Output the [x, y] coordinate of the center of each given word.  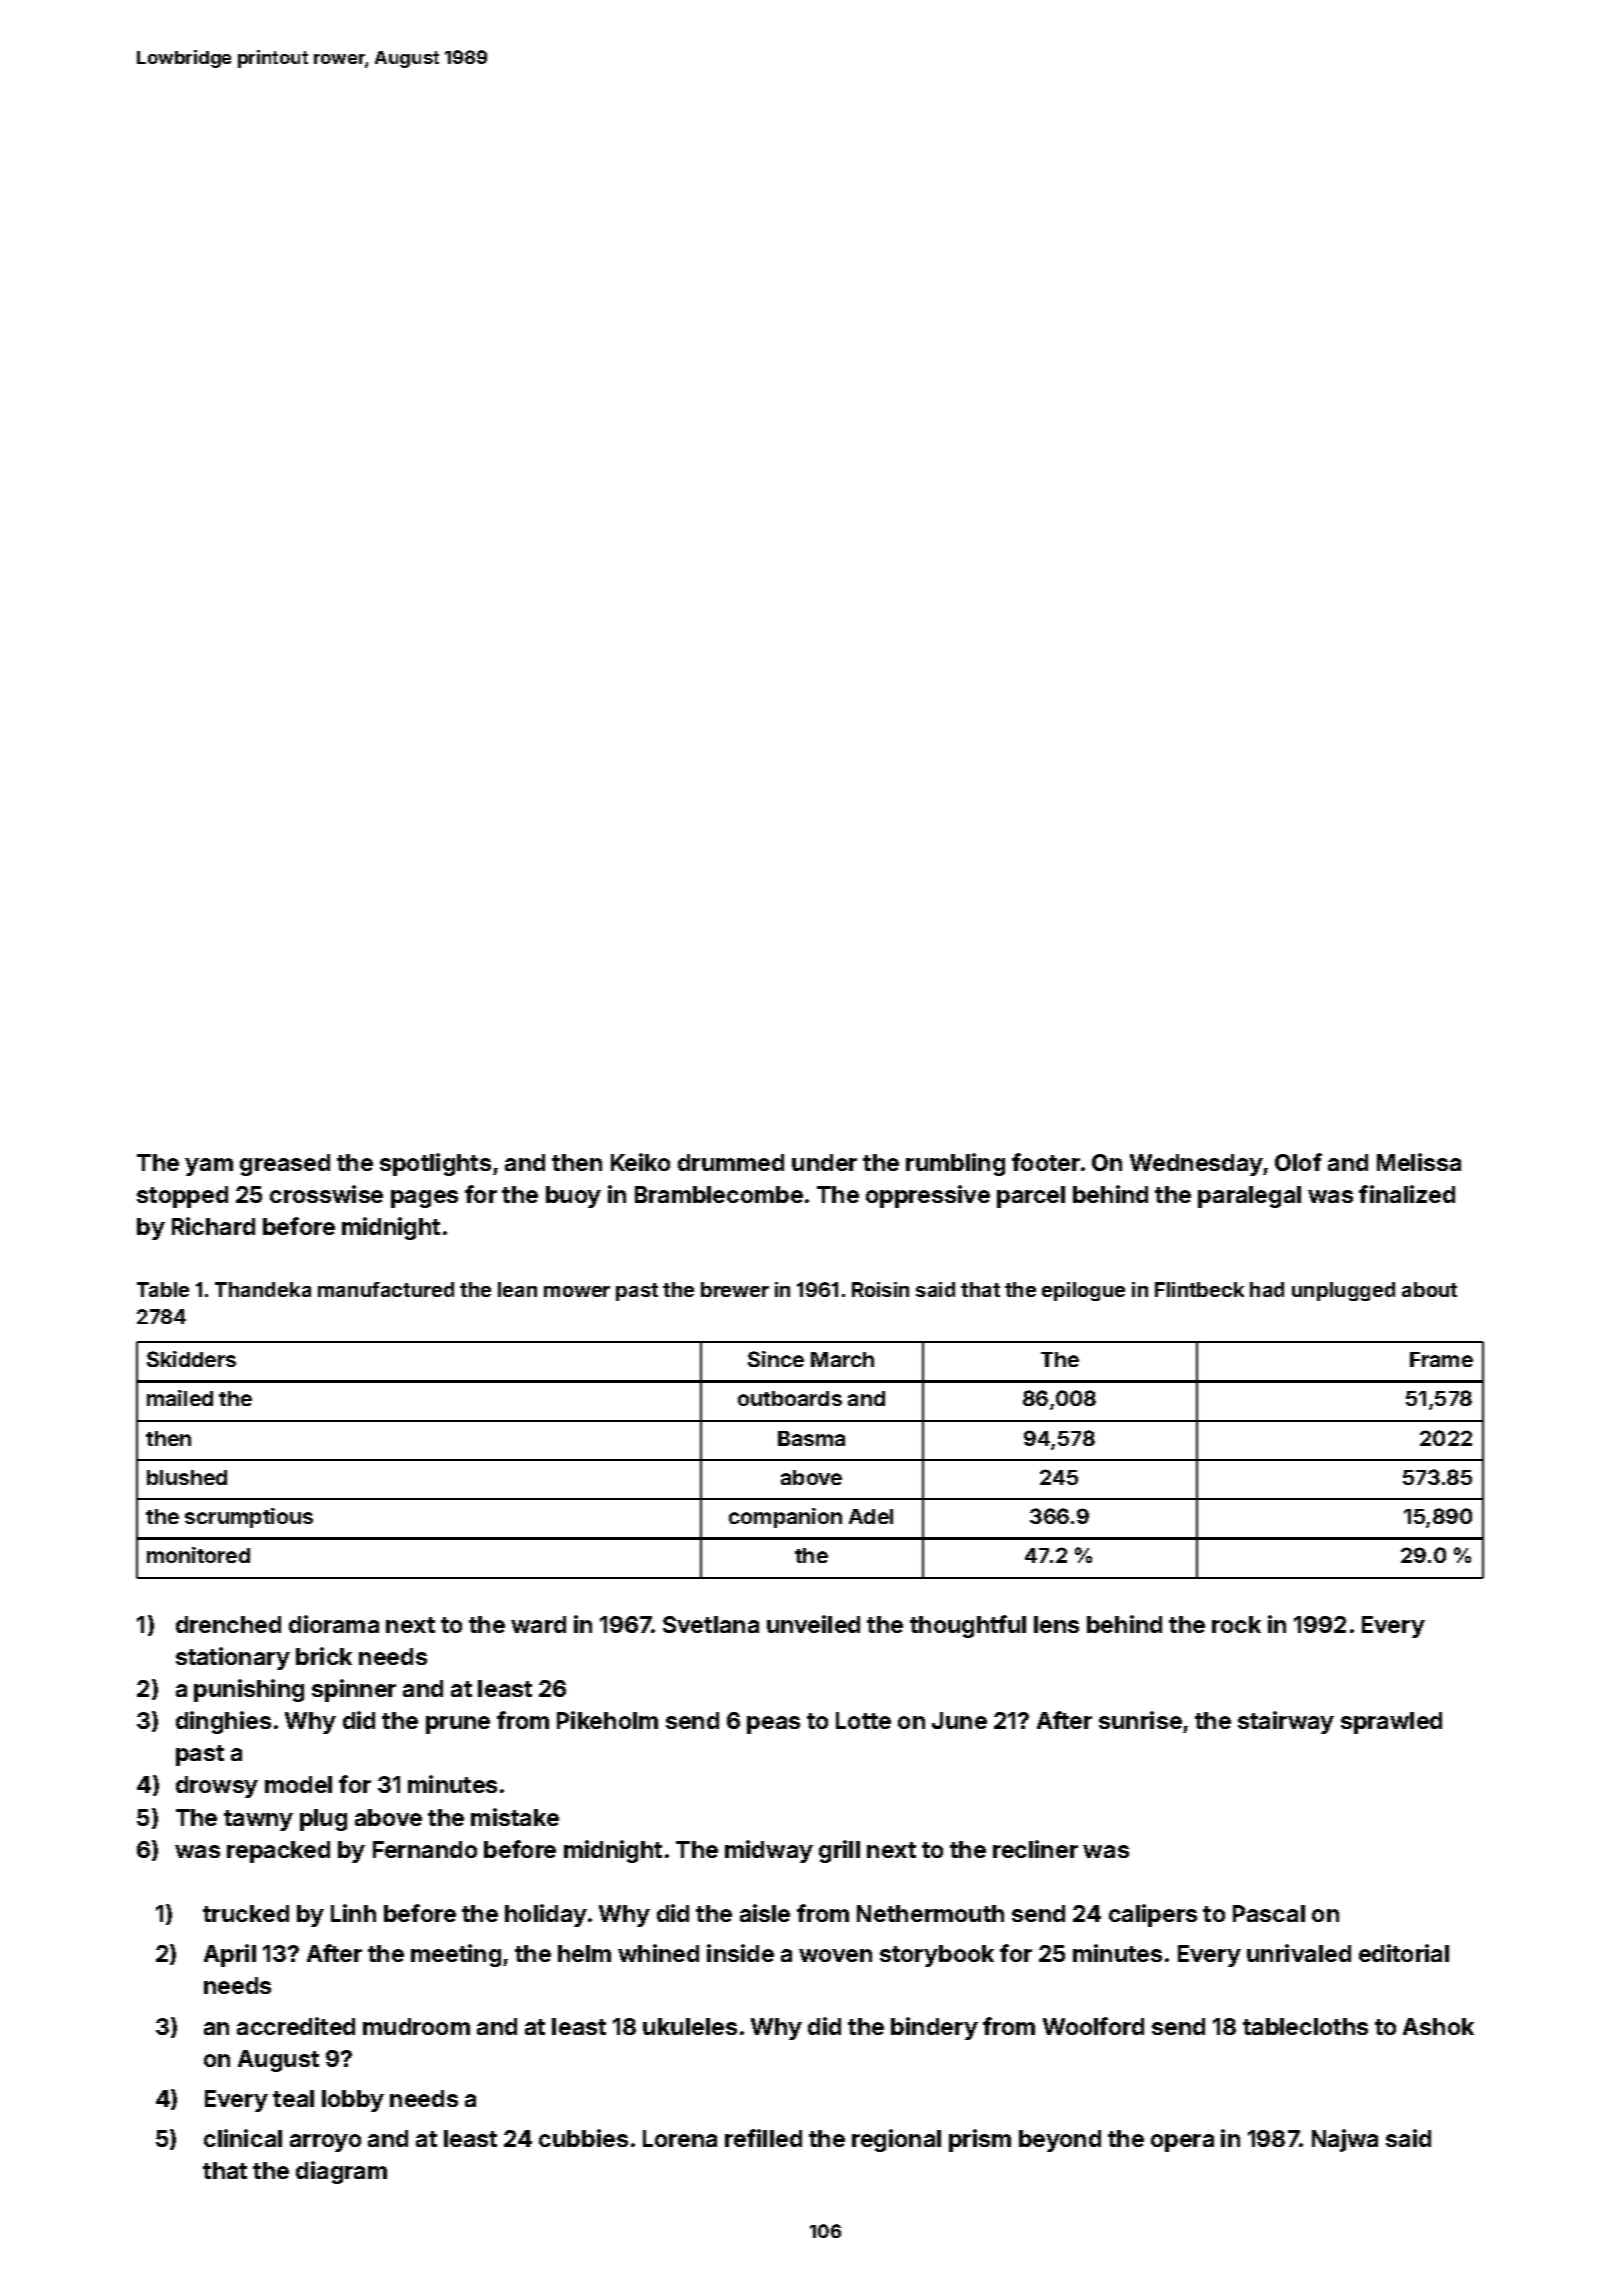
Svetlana [711, 1624]
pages [424, 1199]
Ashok [1438, 2026]
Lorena [680, 2138]
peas [773, 1725]
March [842, 1359]
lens [1056, 1624]
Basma [811, 1438]
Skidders [191, 1359]
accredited [296, 2026]
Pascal [1269, 1913]
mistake [515, 1817]
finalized [1407, 1194]
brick [324, 1656]
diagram [341, 2172]
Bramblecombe [719, 1194]
